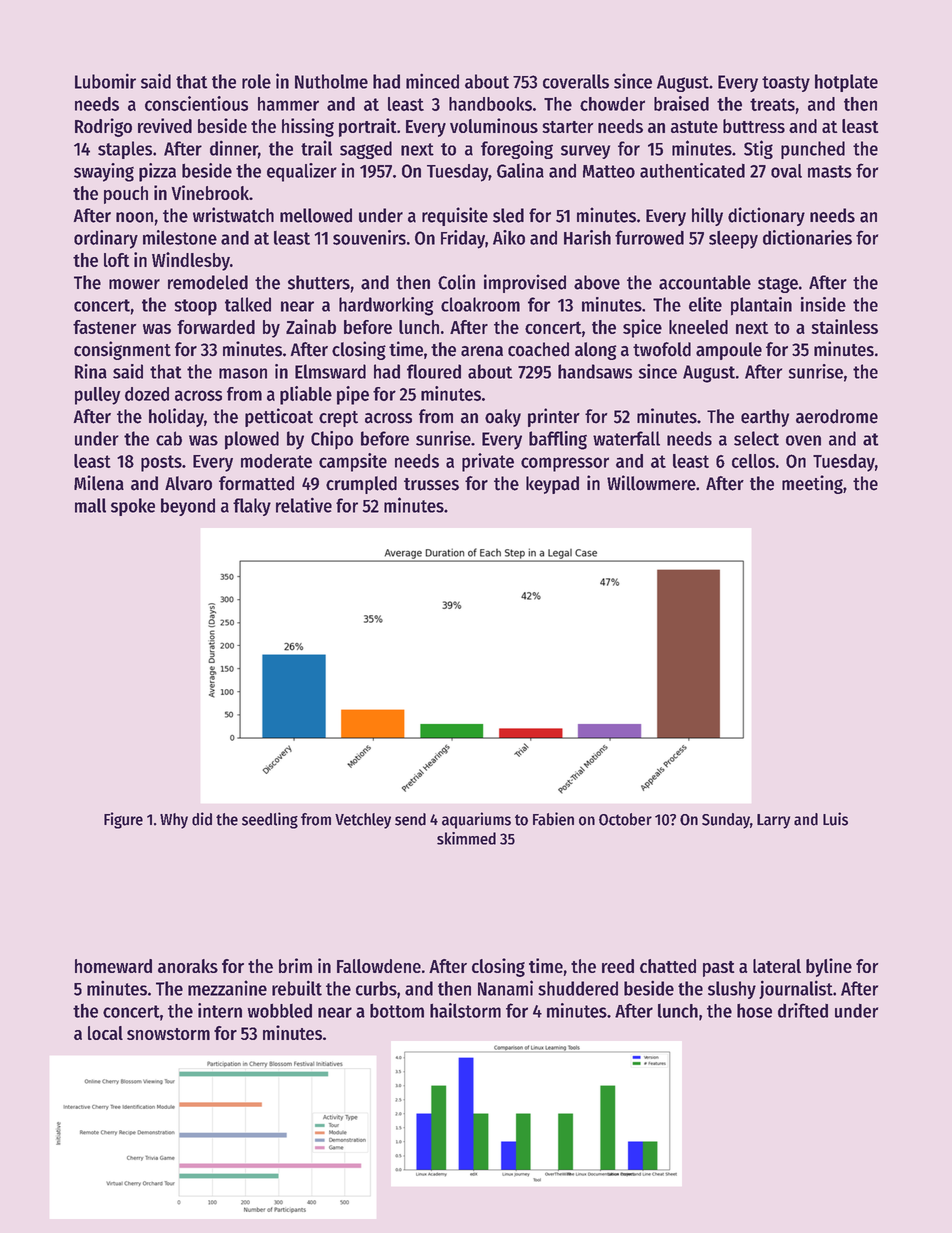 Image resolution: width=952 pixels, height=1233 pixels. I want to click on aerodrome, so click(837, 416).
